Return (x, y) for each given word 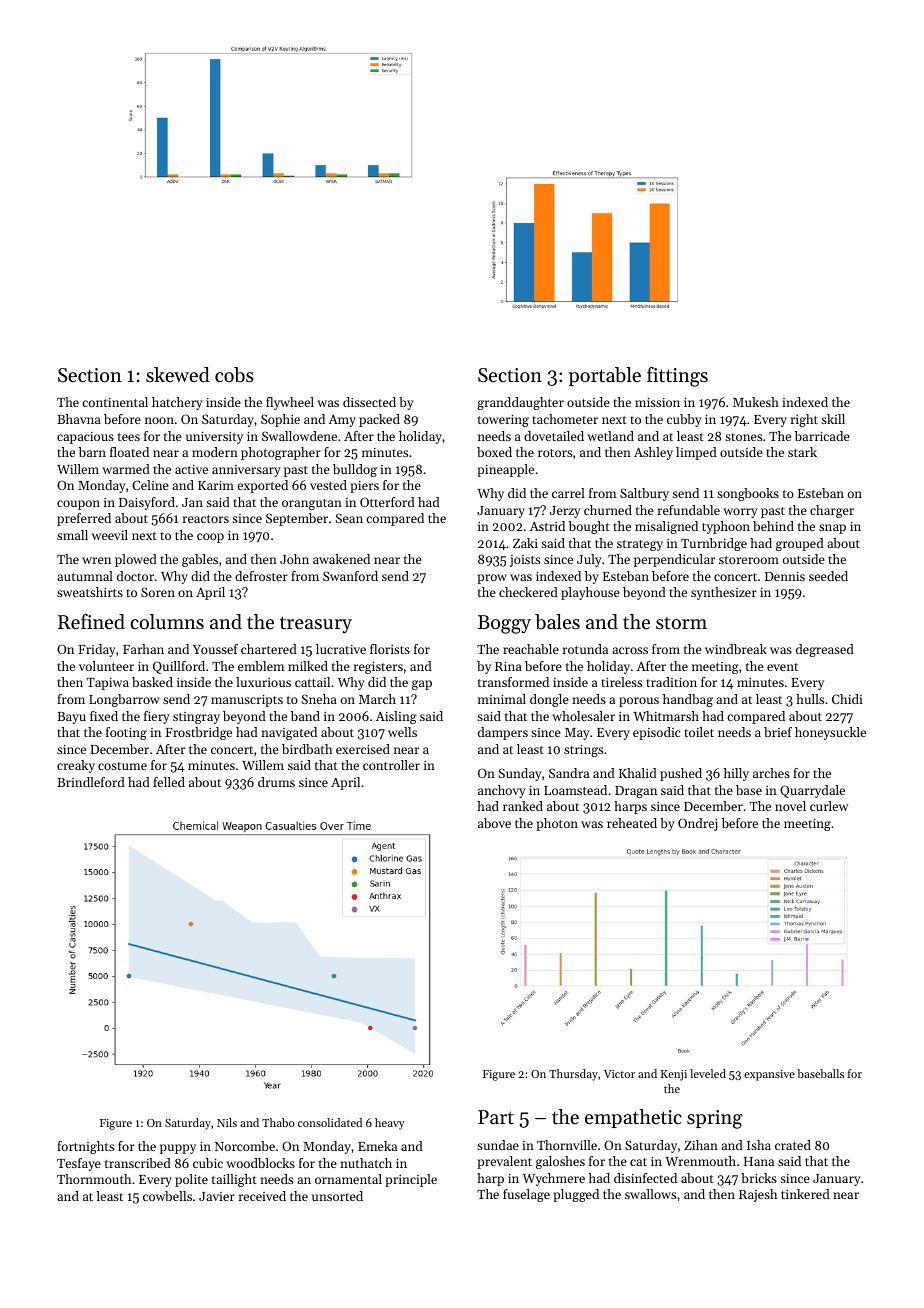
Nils (227, 1122)
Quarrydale (812, 791)
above (494, 823)
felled (169, 782)
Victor (619, 1074)
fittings (677, 377)
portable (605, 376)
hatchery (177, 403)
